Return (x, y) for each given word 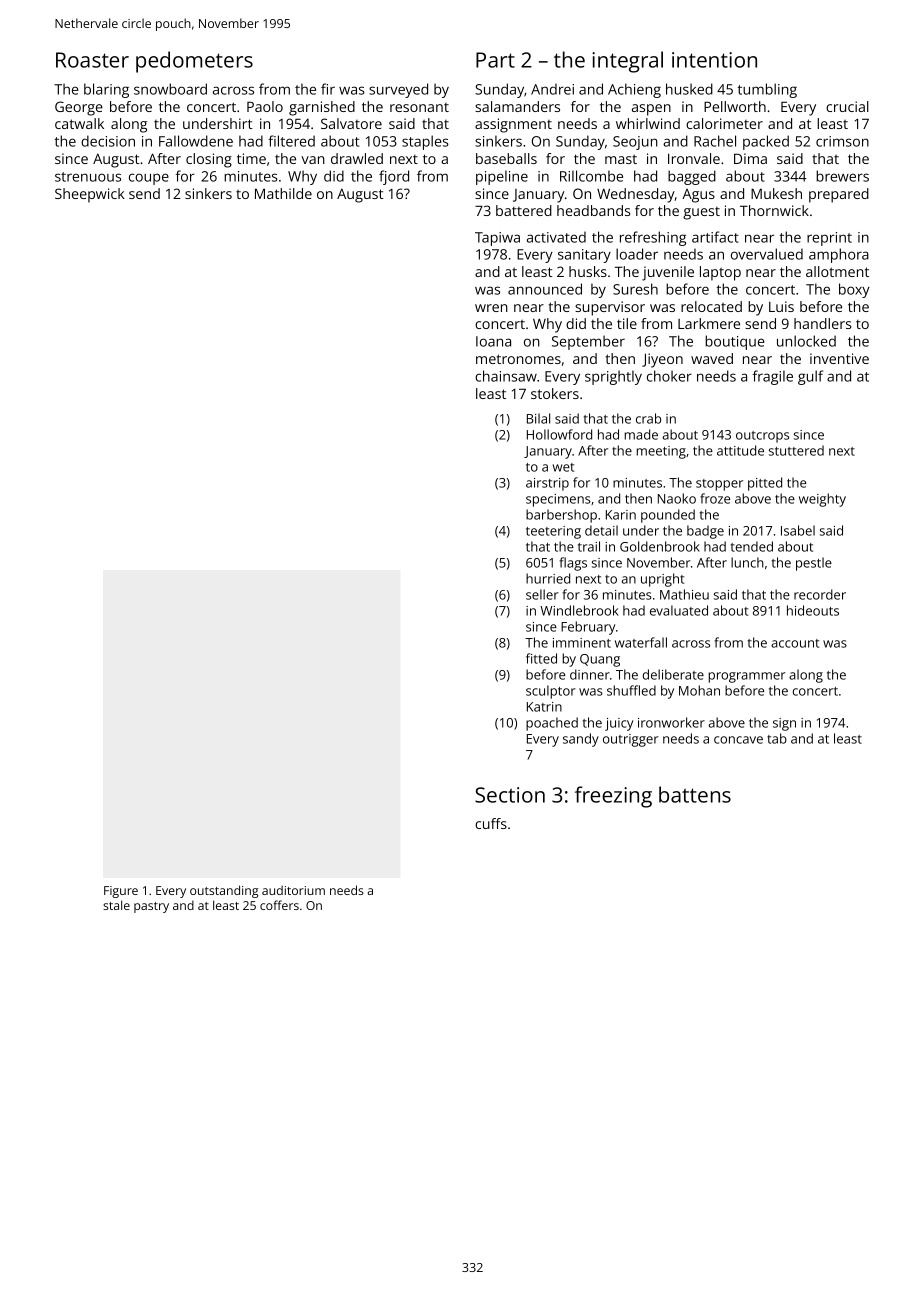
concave (738, 740)
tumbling (767, 90)
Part (495, 60)
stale (116, 905)
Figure (121, 892)
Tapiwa (497, 239)
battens (695, 794)
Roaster (92, 60)
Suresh (635, 289)
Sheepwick (90, 195)
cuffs (491, 823)
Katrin (544, 707)
